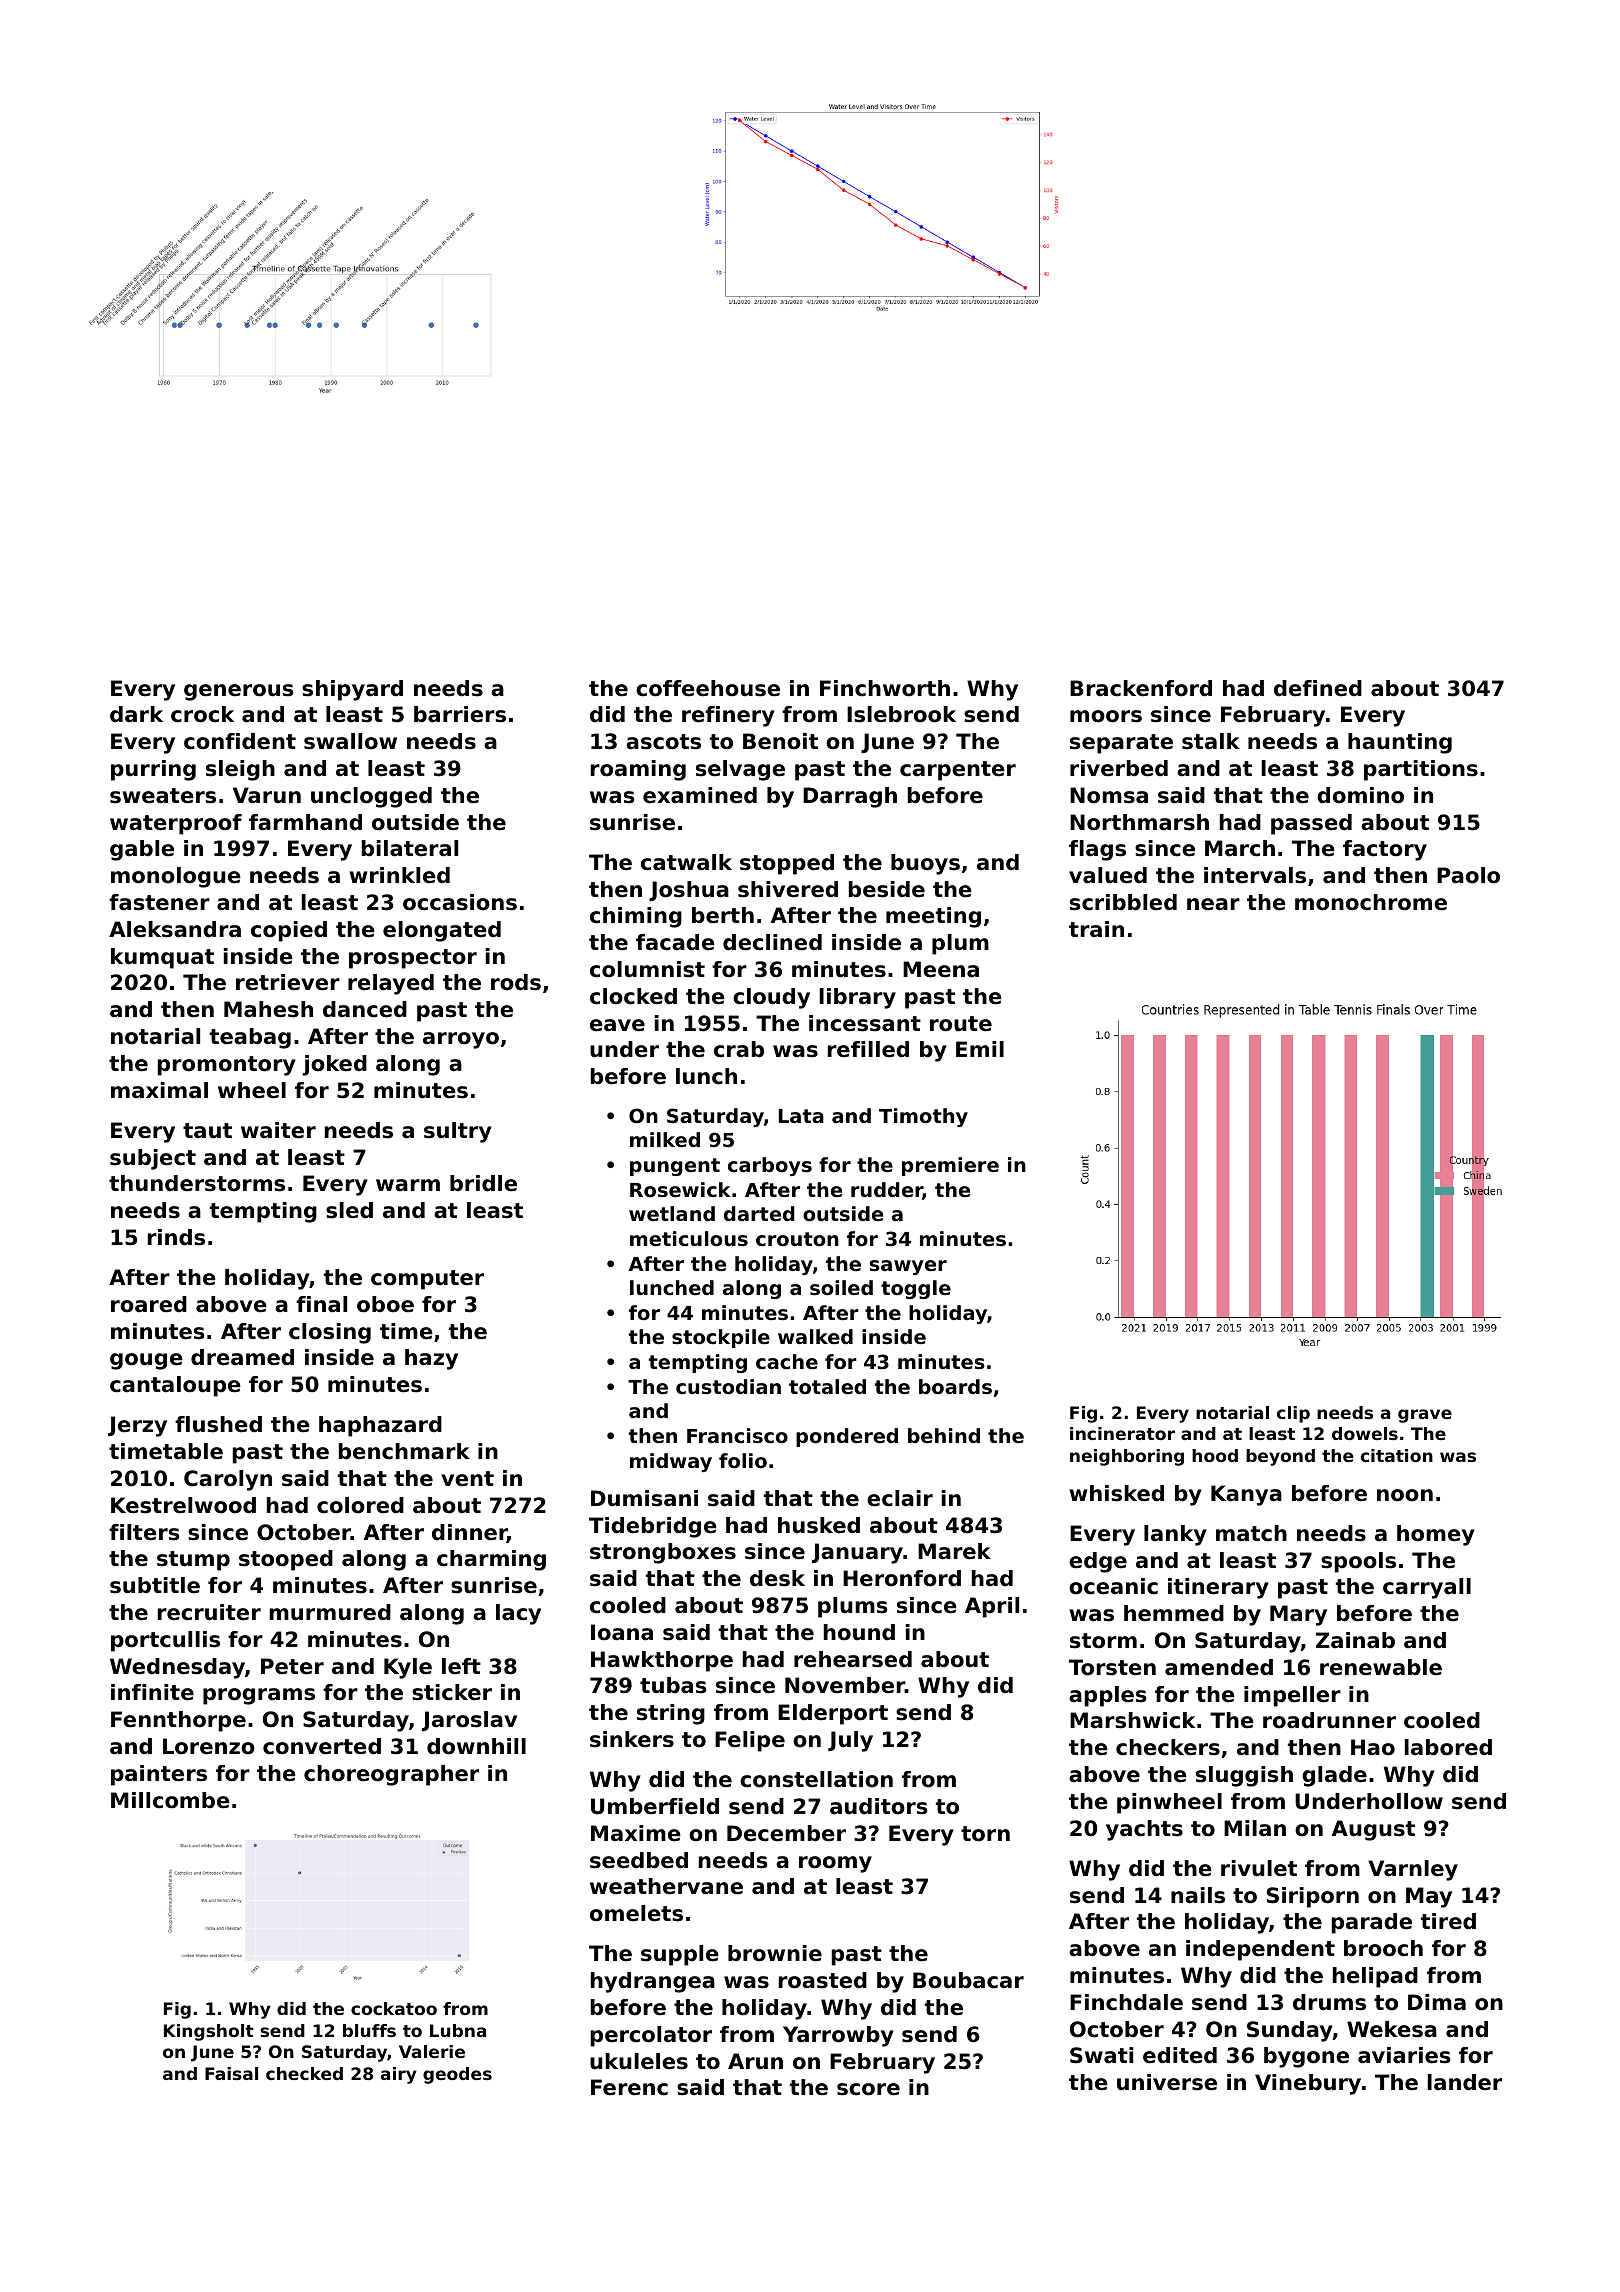 The height and width of the page is (2292, 1620). I want to click on Carolyn, so click(228, 1480).
